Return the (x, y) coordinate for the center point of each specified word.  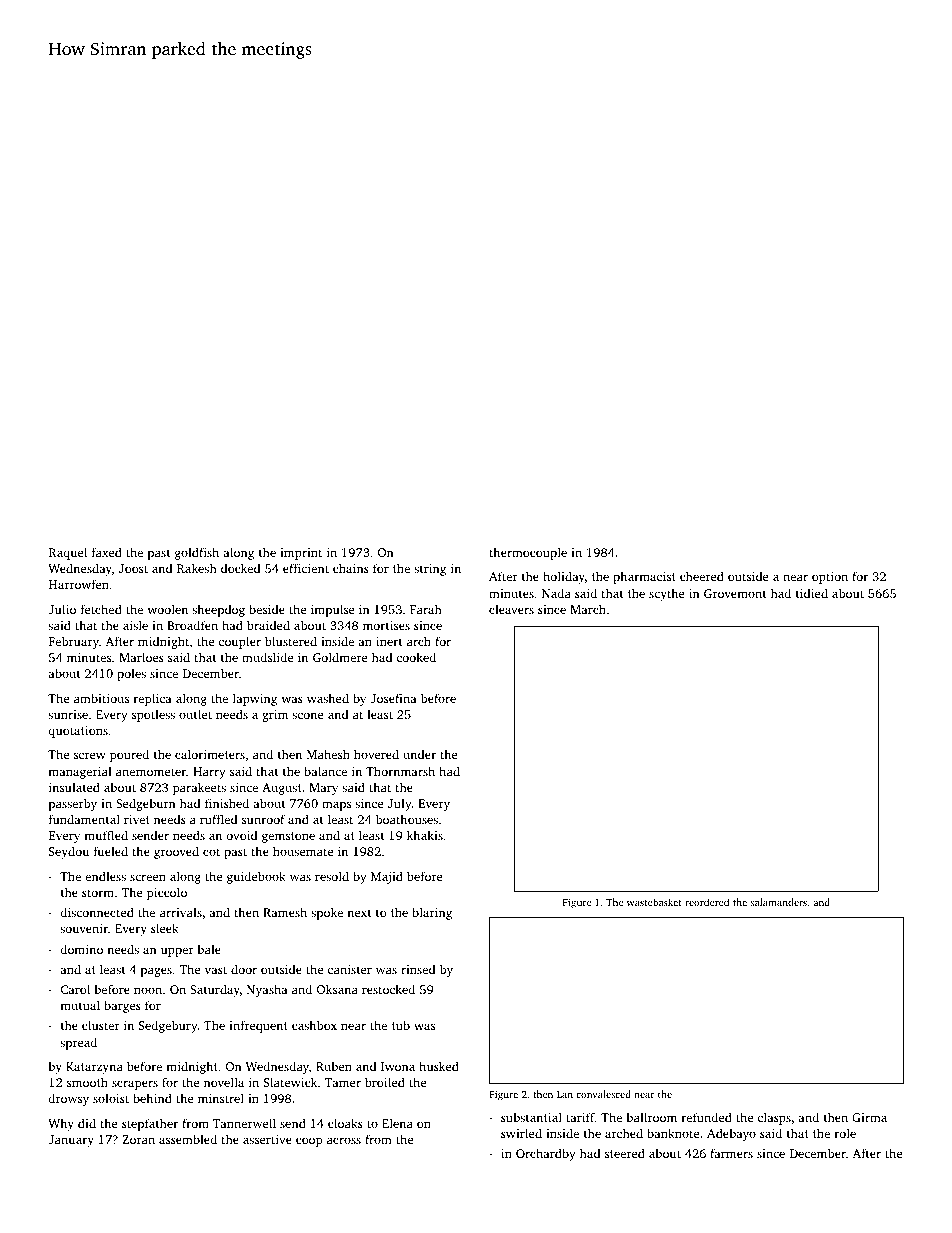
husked (439, 1066)
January (71, 1141)
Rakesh (197, 568)
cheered (702, 576)
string (430, 570)
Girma (869, 1117)
